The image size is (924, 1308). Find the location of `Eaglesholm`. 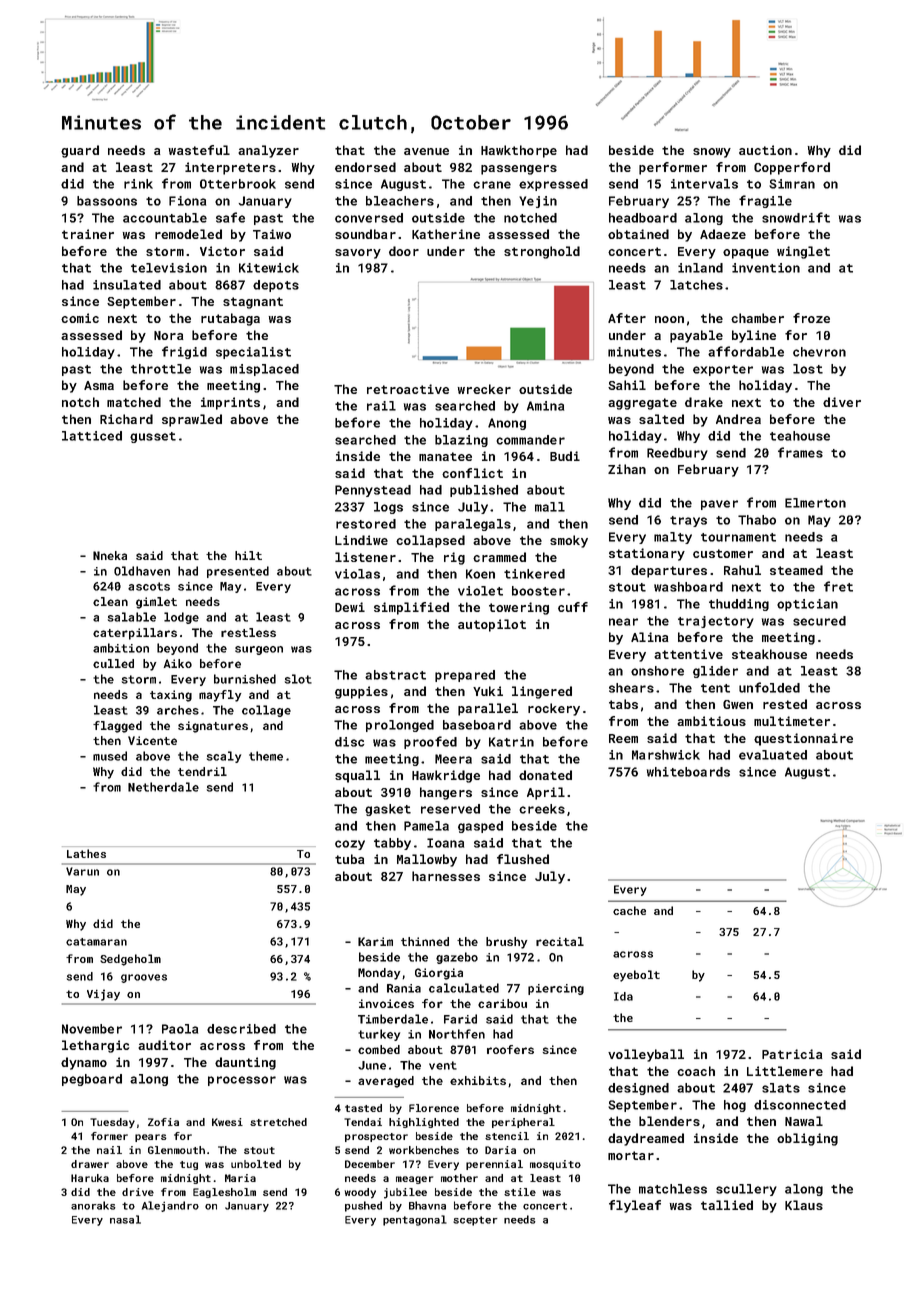

Eaglesholm is located at coordinates (224, 1193).
